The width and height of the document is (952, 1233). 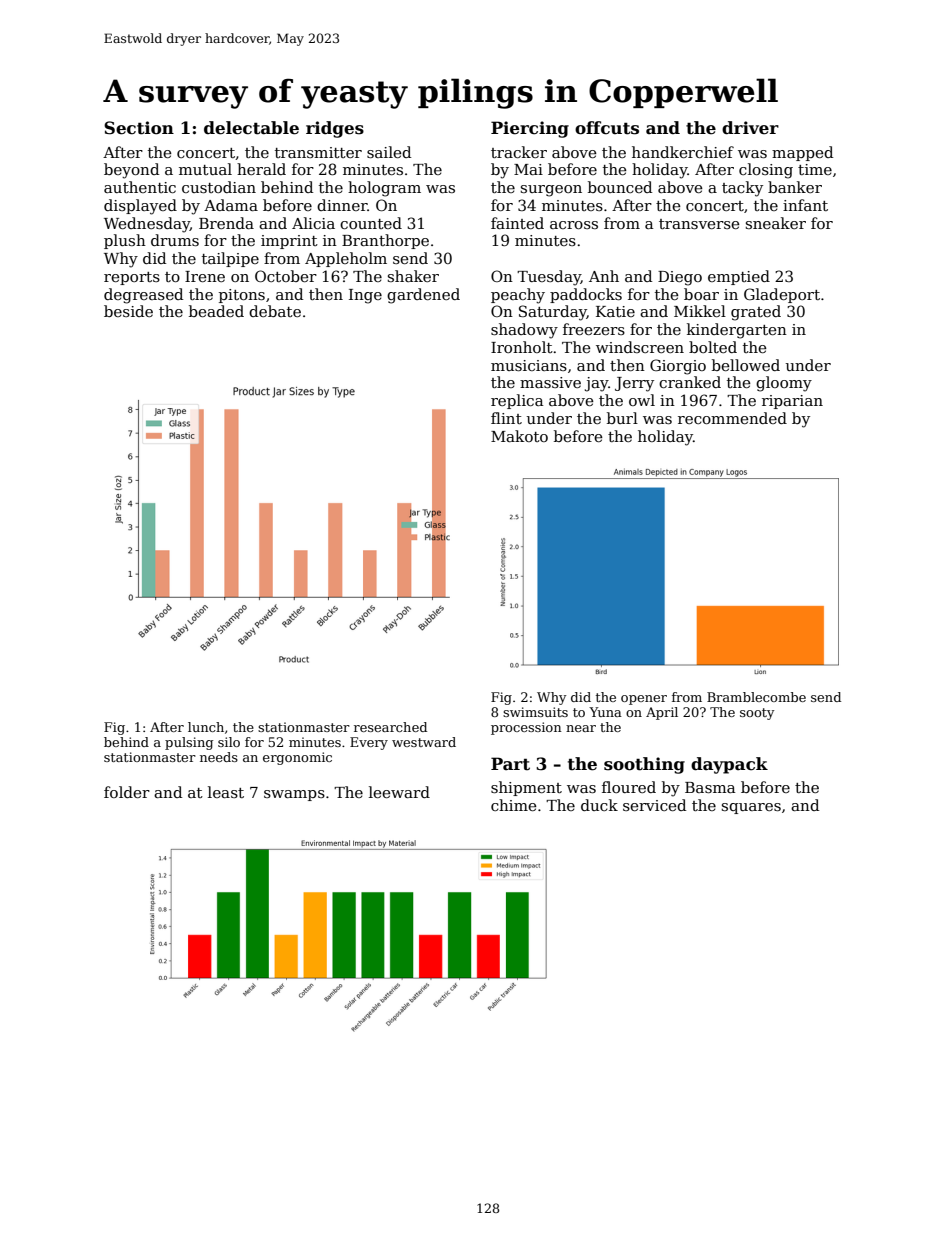 I want to click on Yuna, so click(x=605, y=712).
